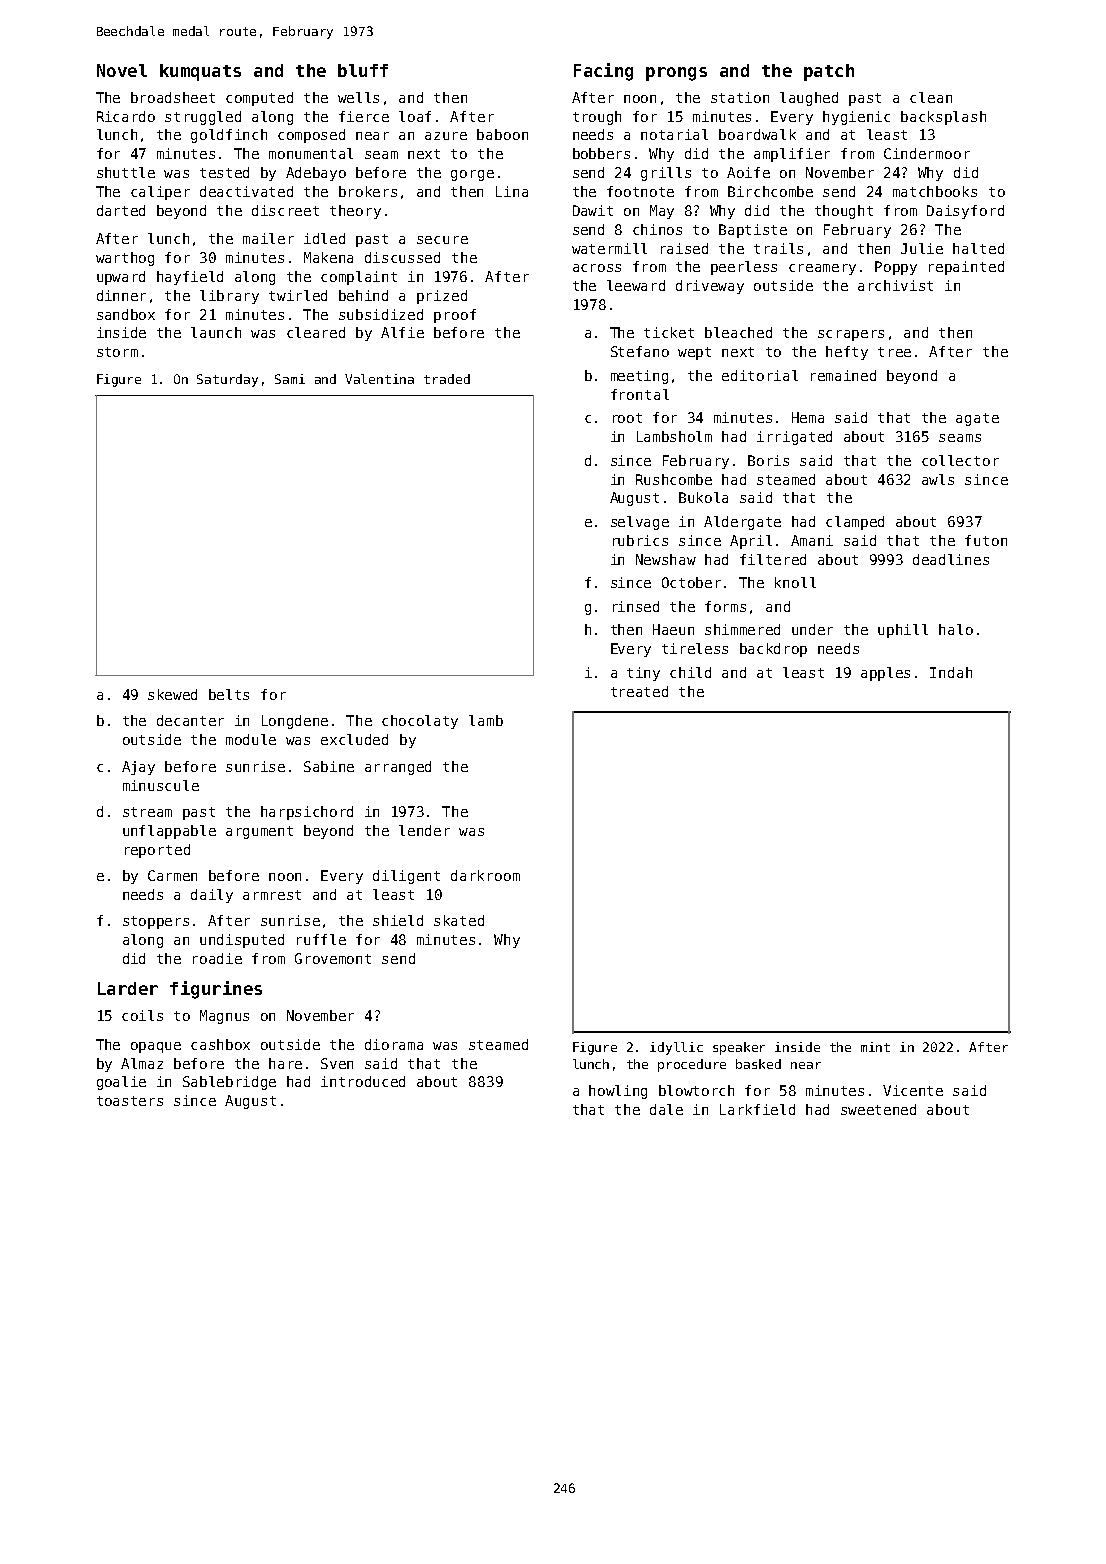  I want to click on howling, so click(618, 1092).
